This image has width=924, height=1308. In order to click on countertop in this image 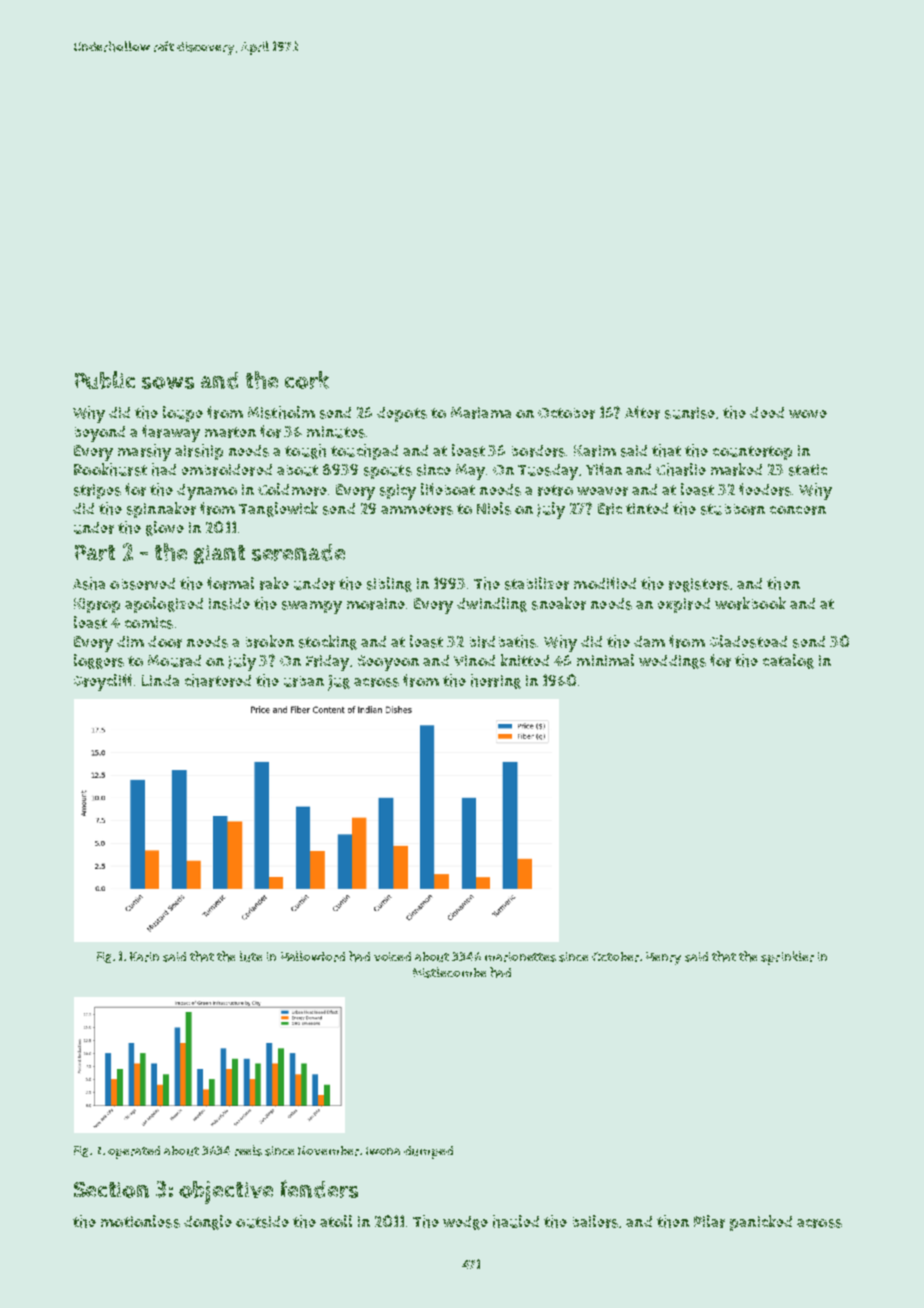, I will do `click(752, 453)`.
